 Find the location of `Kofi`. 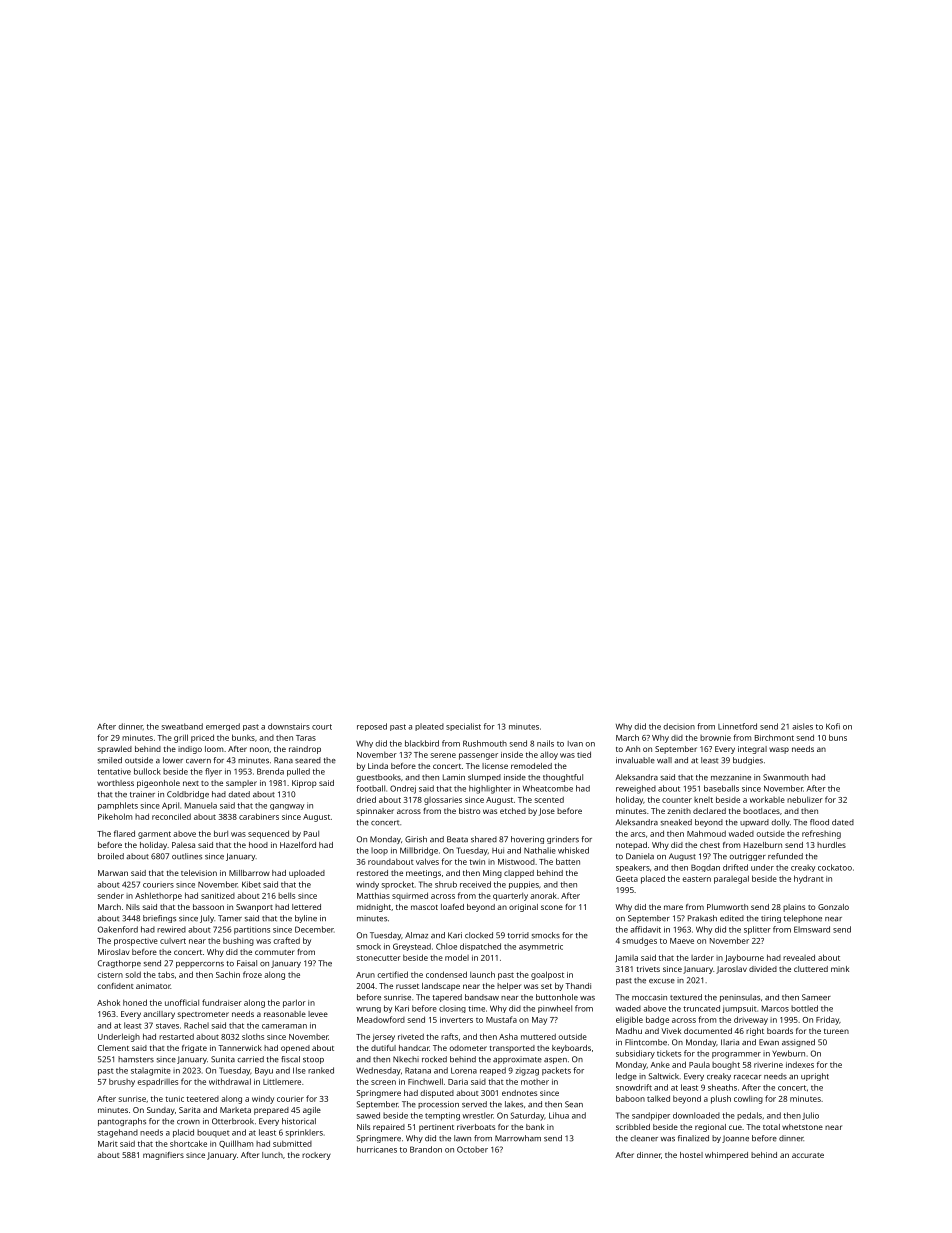

Kofi is located at coordinates (833, 726).
